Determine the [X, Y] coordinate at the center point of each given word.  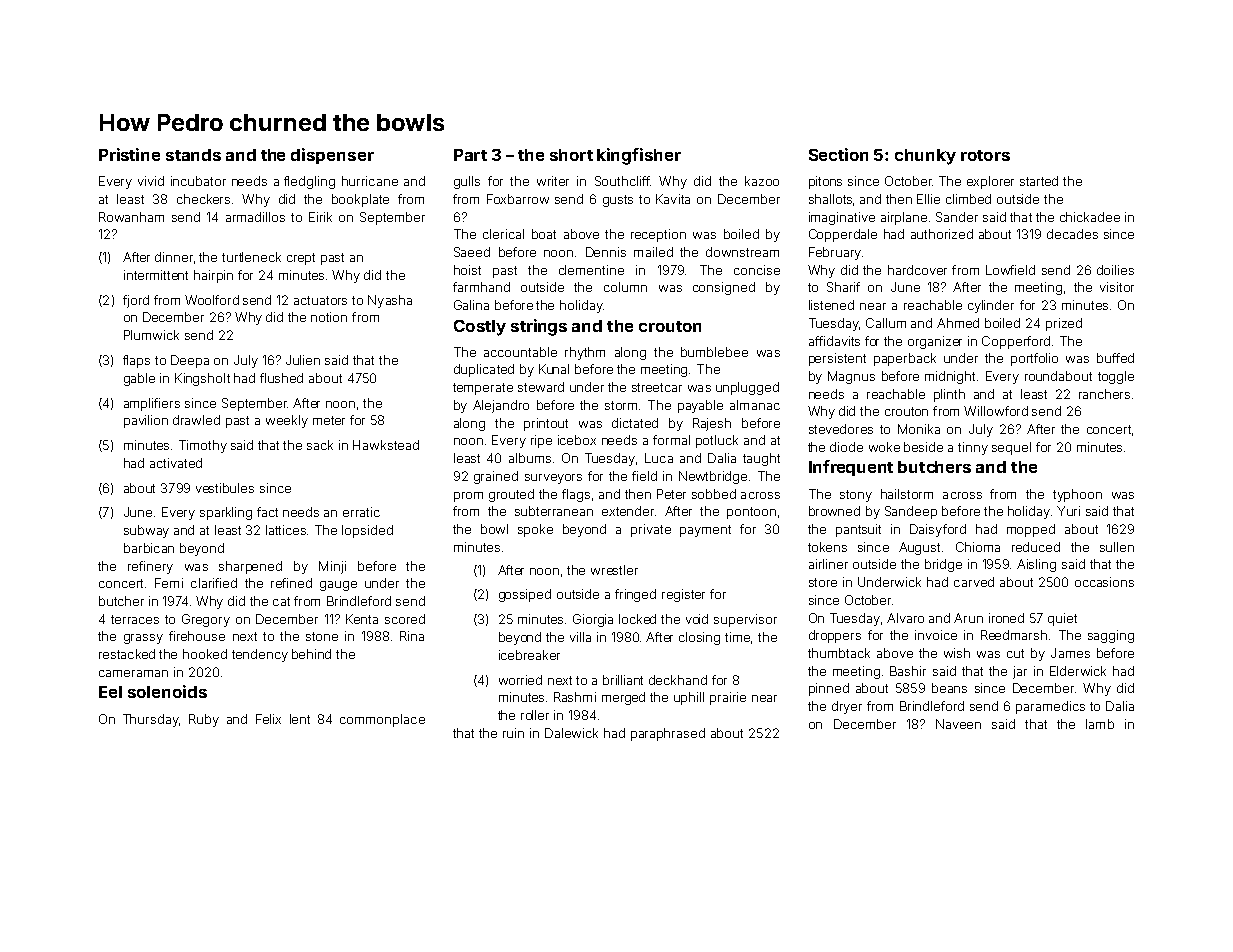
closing [699, 638]
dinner [174, 257]
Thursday [151, 720]
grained [496, 477]
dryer [847, 707]
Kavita [673, 199]
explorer [990, 182]
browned [834, 511]
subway [146, 531]
